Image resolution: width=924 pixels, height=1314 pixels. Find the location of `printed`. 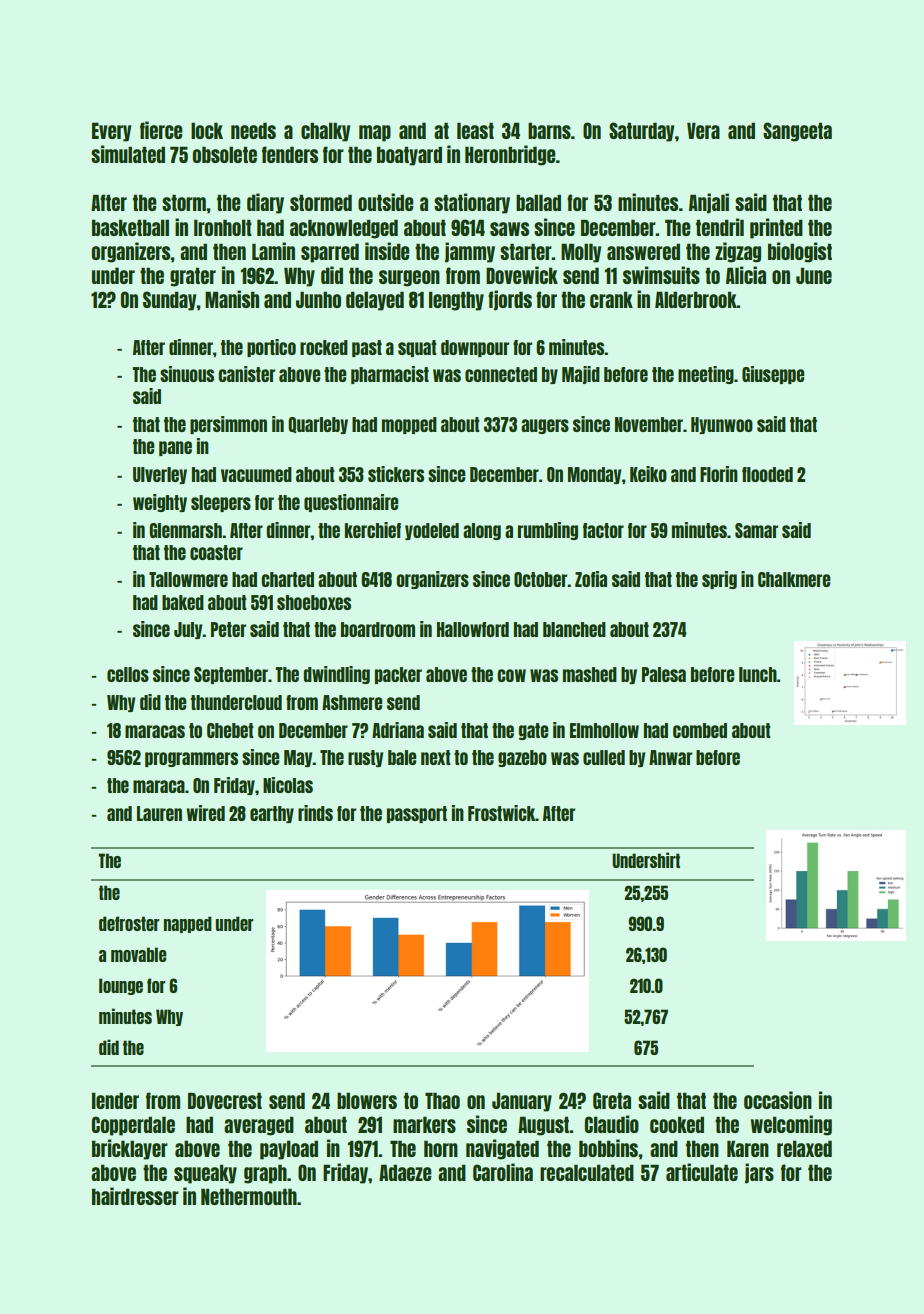

printed is located at coordinates (776, 228).
